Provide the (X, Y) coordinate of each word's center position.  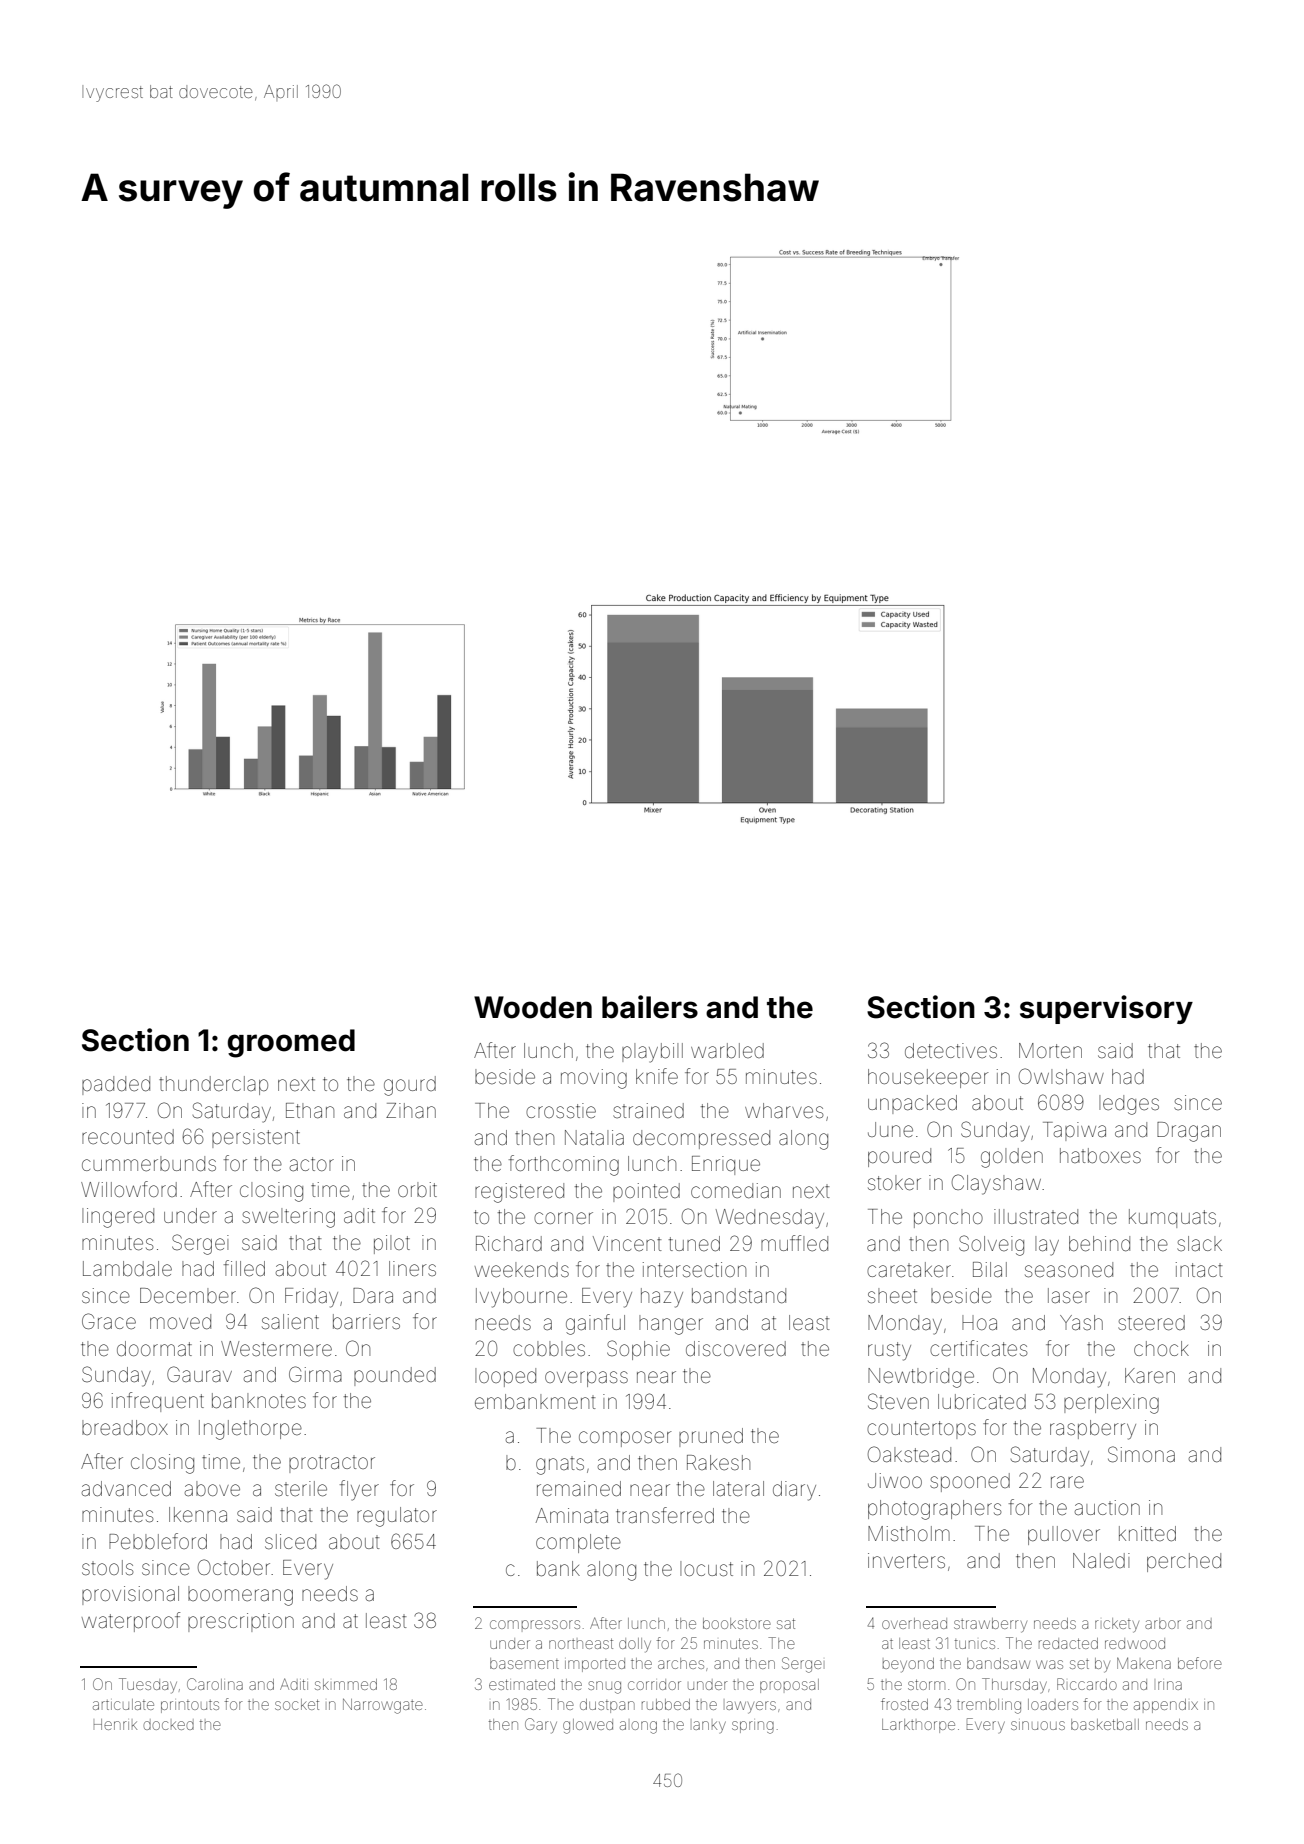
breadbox (125, 1428)
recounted (128, 1137)
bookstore (737, 1623)
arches (681, 1663)
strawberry (990, 1625)
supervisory (1106, 1009)
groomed (291, 1043)
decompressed (701, 1139)
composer (625, 1439)
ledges (1129, 1105)
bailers (650, 1007)
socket (297, 1704)
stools (107, 1568)
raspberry (1093, 1430)
